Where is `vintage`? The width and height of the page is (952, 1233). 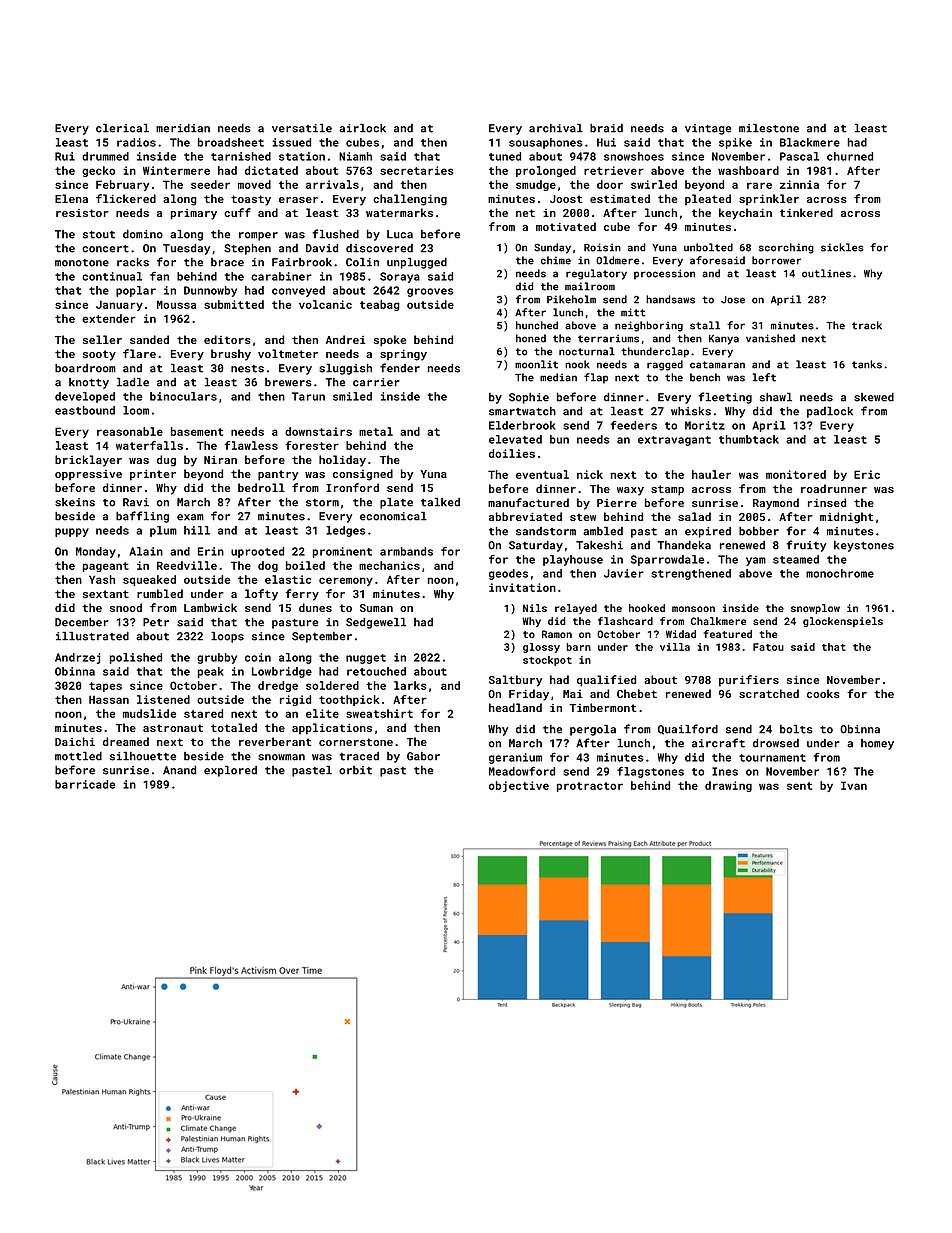
vintage is located at coordinates (708, 129).
